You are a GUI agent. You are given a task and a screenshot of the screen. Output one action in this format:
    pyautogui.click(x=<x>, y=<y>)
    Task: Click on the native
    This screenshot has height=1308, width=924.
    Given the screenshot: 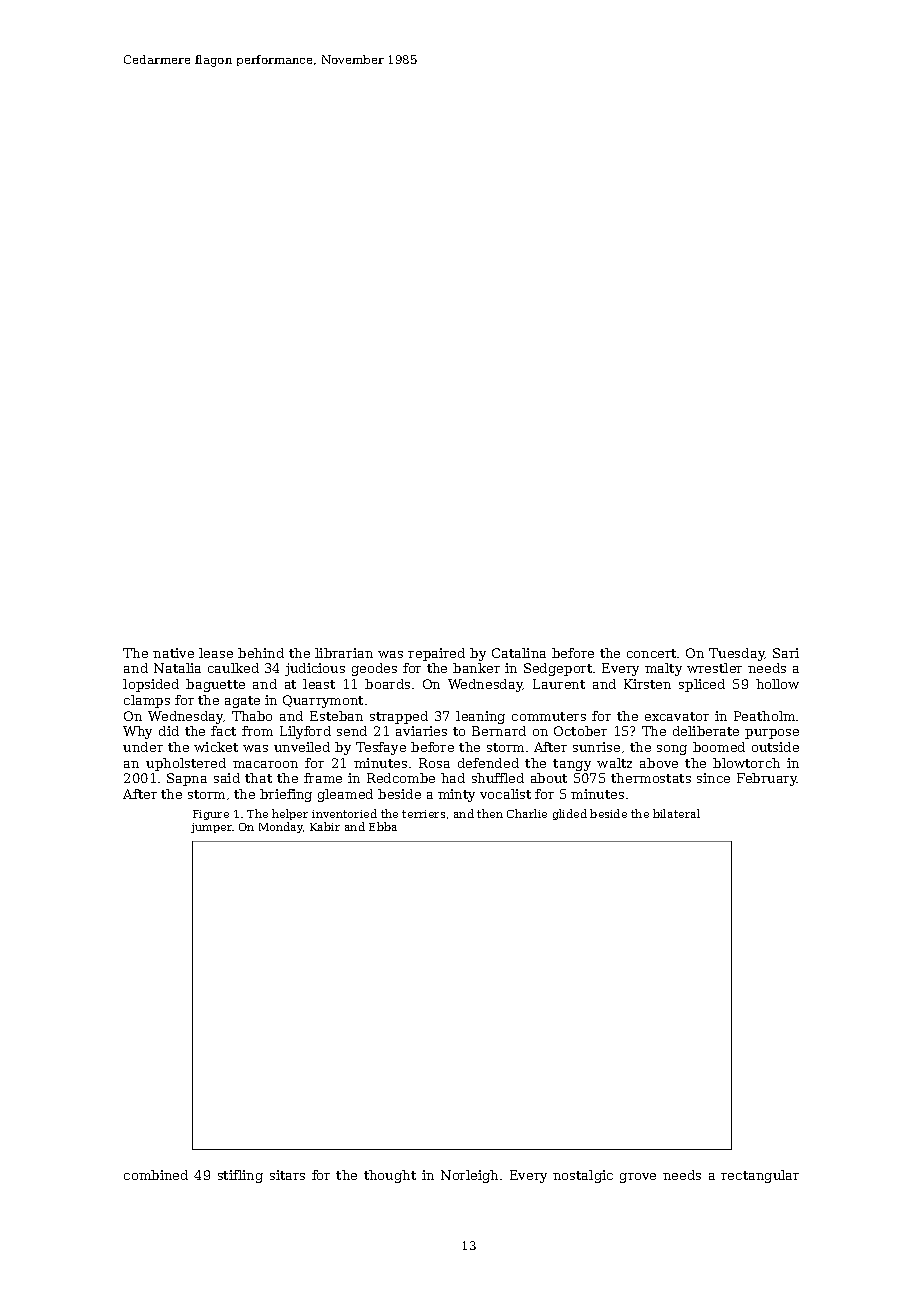 What is the action you would take?
    pyautogui.click(x=173, y=653)
